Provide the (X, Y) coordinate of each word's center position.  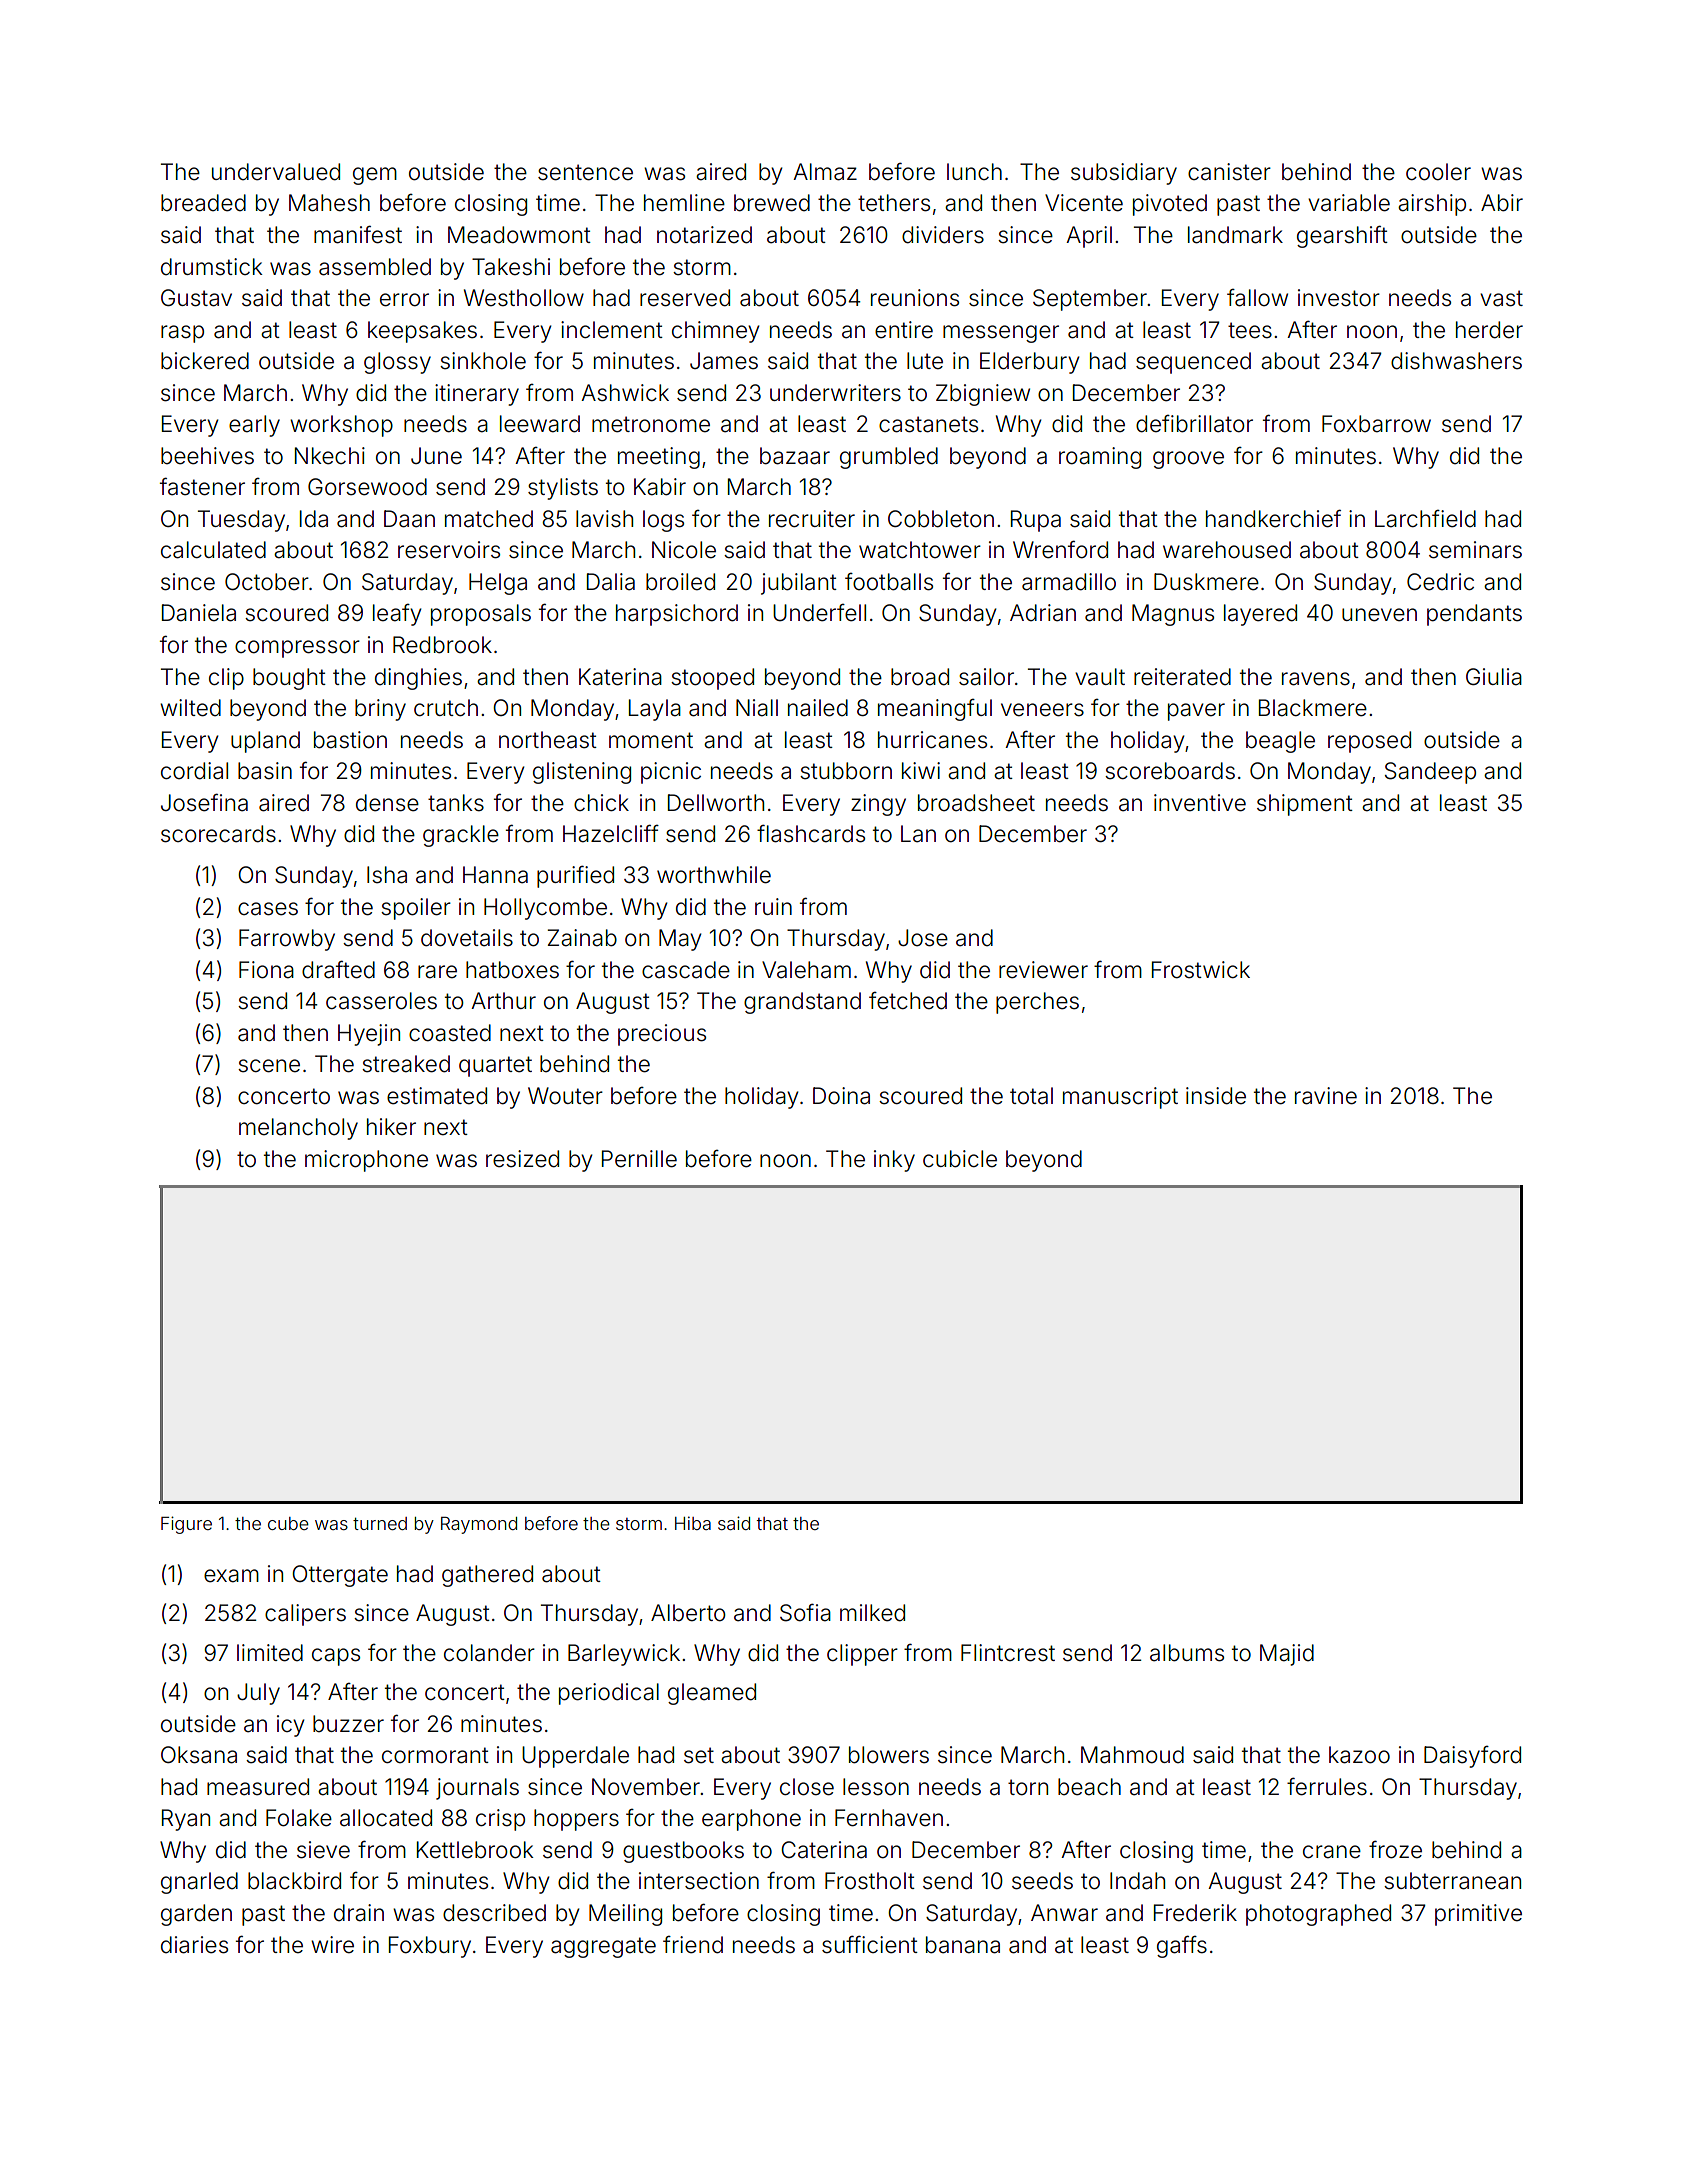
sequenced (1193, 363)
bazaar (795, 456)
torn (1028, 1787)
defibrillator (1194, 424)
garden (196, 1915)
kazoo (1359, 1755)
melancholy (298, 1129)
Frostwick (1201, 970)
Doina (841, 1096)
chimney (716, 332)
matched (489, 519)
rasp (182, 334)
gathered (487, 1576)
